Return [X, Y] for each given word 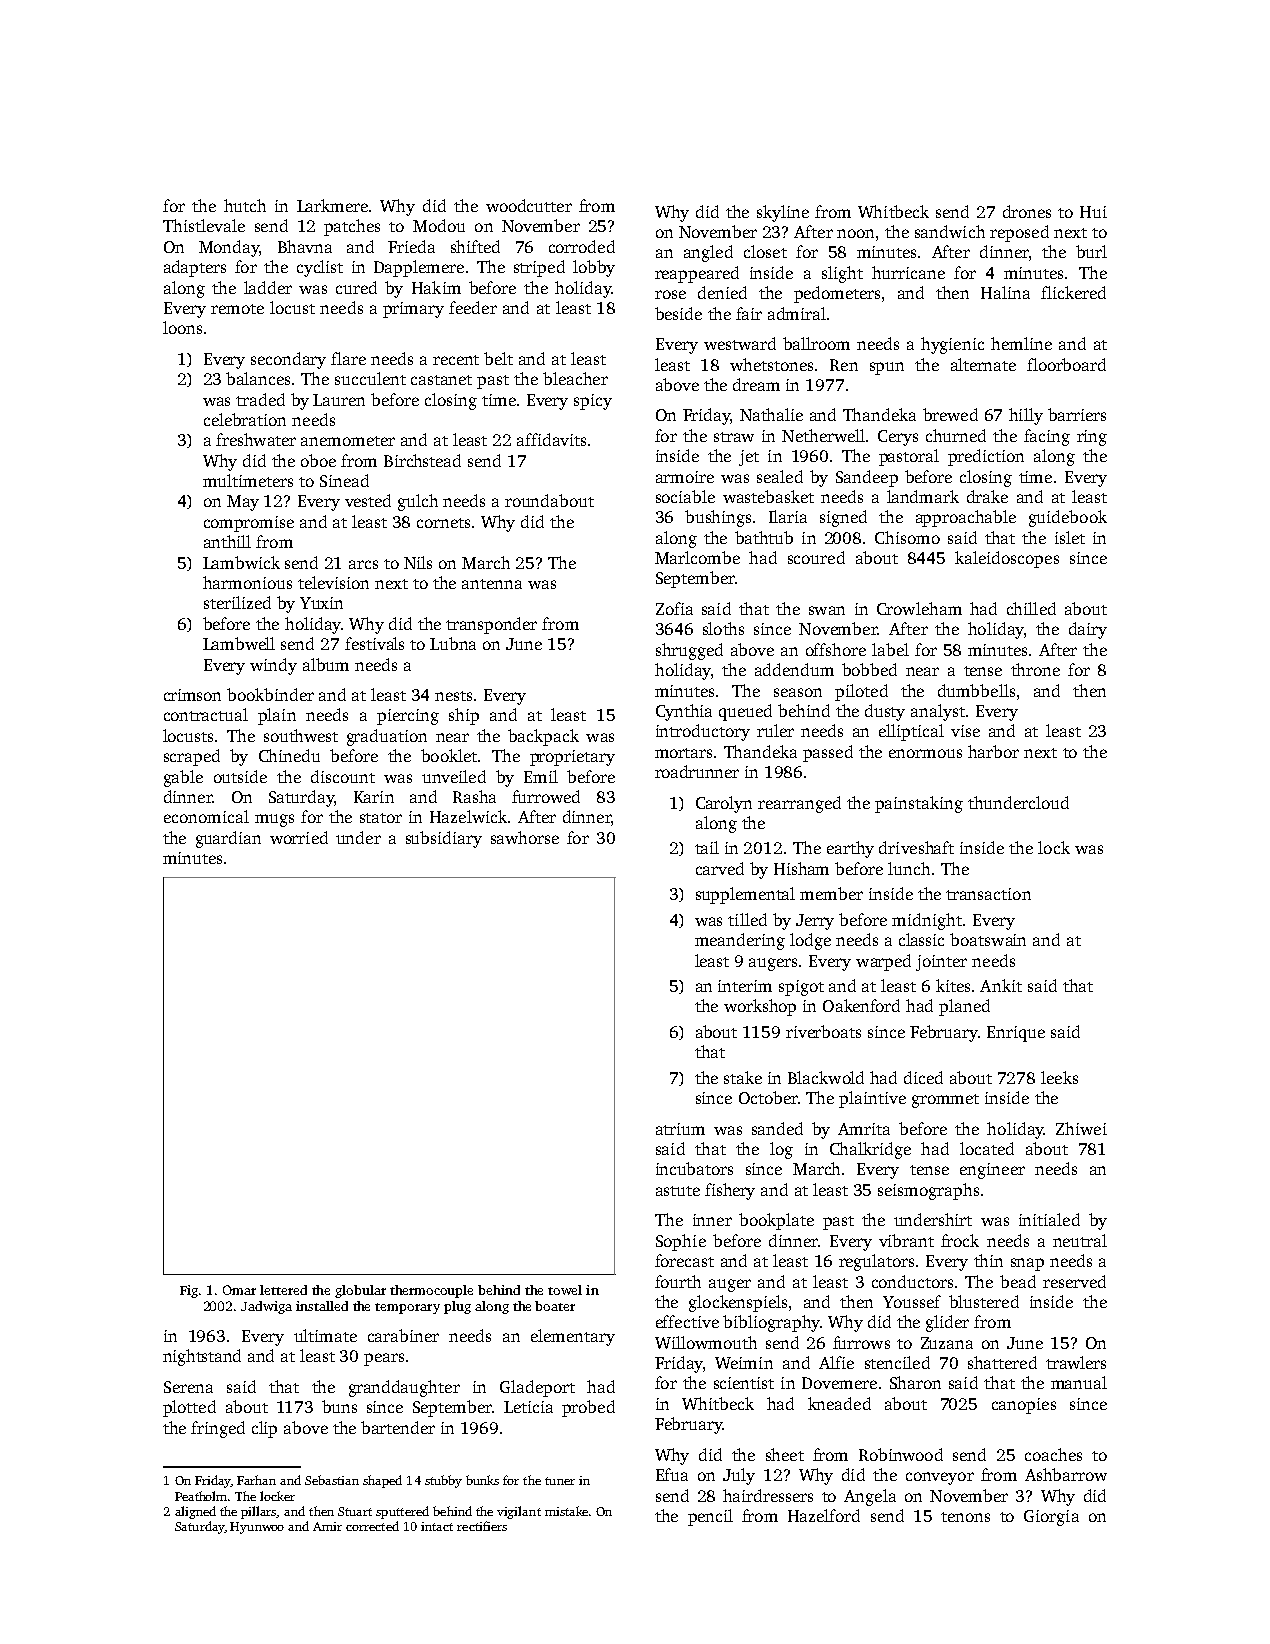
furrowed [546, 796]
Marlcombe [697, 557]
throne [1035, 669]
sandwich [950, 231]
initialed [1049, 1219]
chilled [1031, 608]
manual [1079, 1382]
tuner [560, 1481]
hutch [245, 205]
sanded [777, 1128]
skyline [783, 213]
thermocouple [431, 1291]
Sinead [344, 480]
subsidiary [444, 839]
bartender [398, 1427]
